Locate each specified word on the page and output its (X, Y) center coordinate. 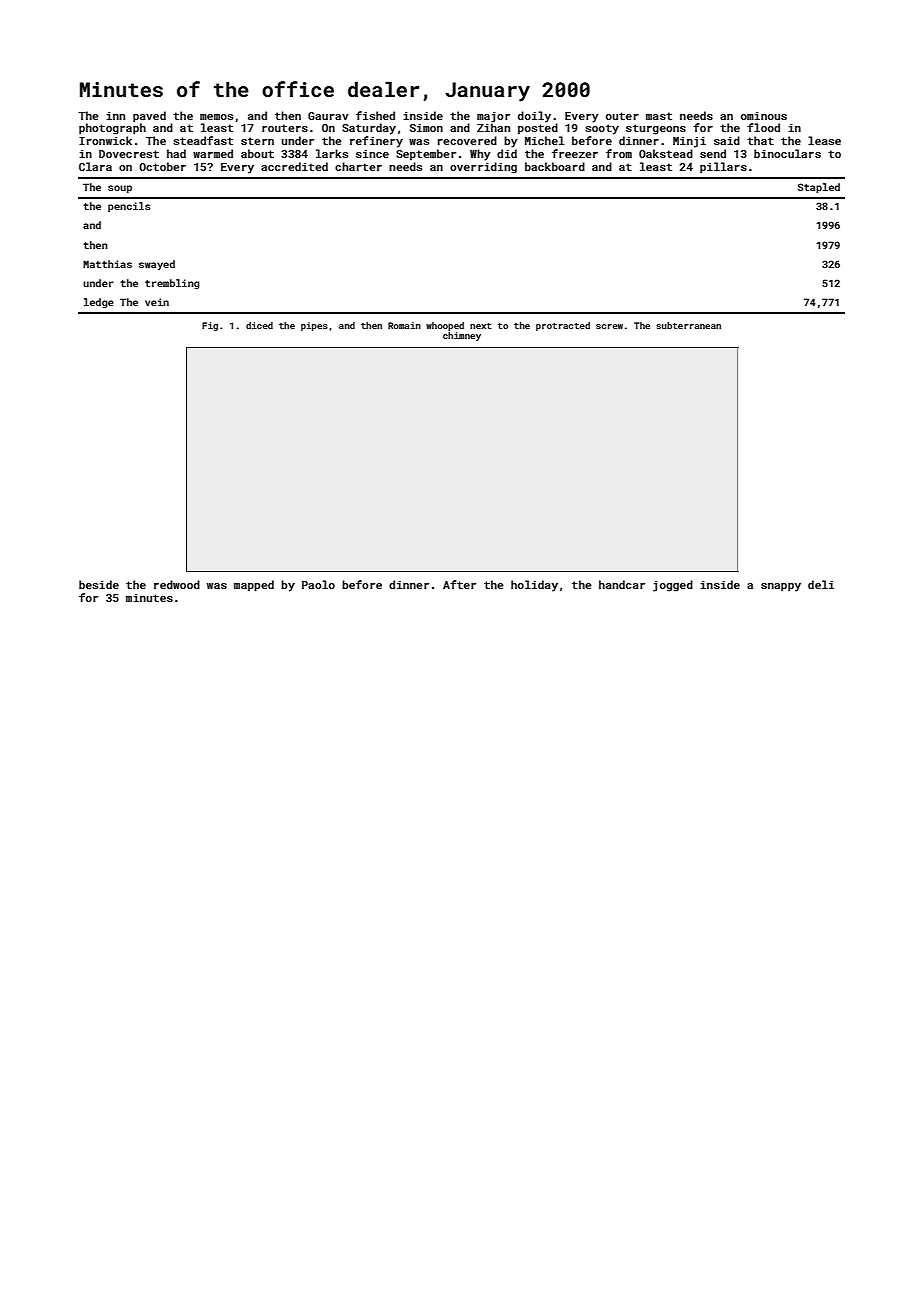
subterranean (688, 325)
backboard (555, 166)
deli (821, 584)
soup (120, 189)
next (480, 326)
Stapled (819, 188)
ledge (99, 303)
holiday (534, 586)
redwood (177, 584)
